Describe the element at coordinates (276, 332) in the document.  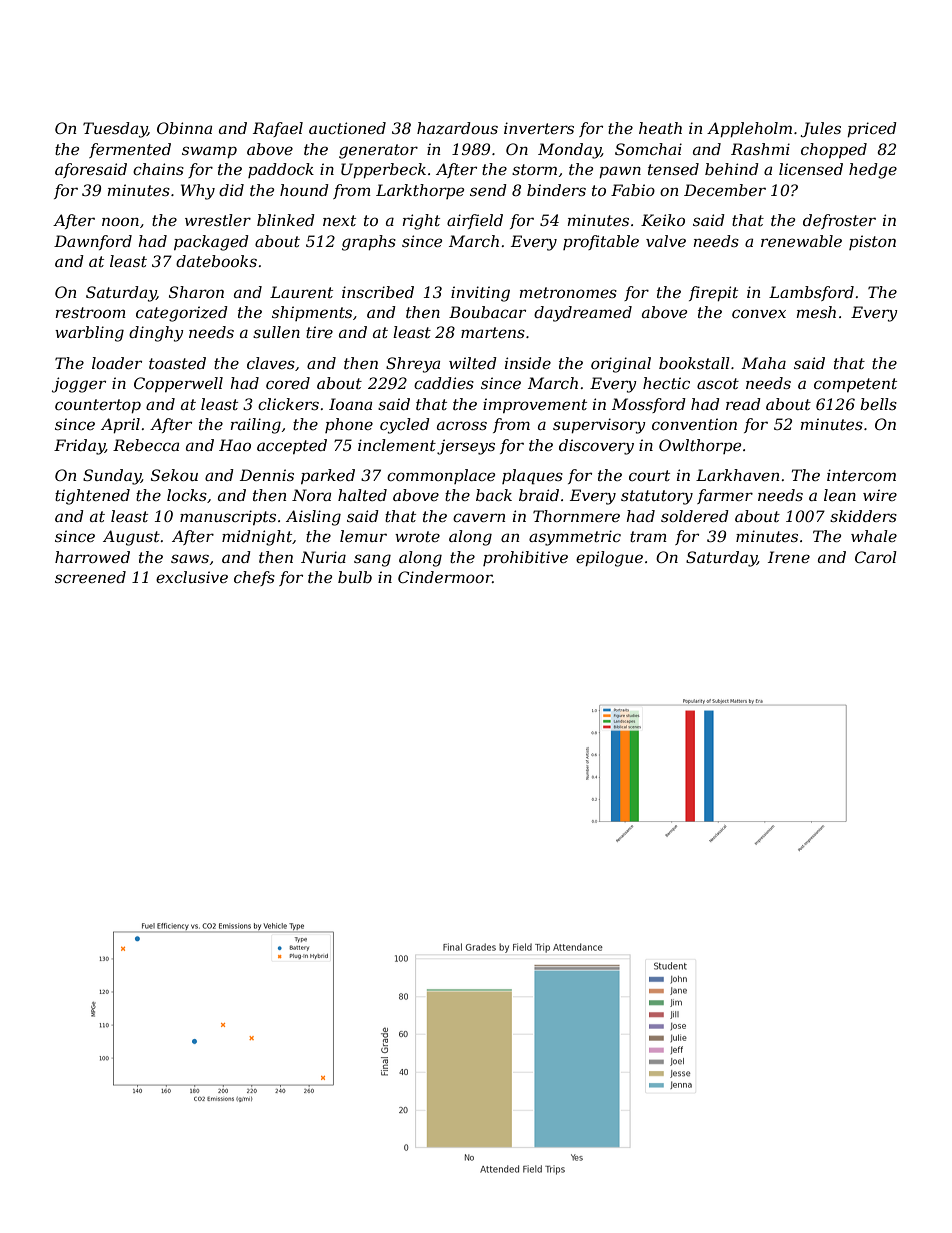
I see `sullen` at that location.
